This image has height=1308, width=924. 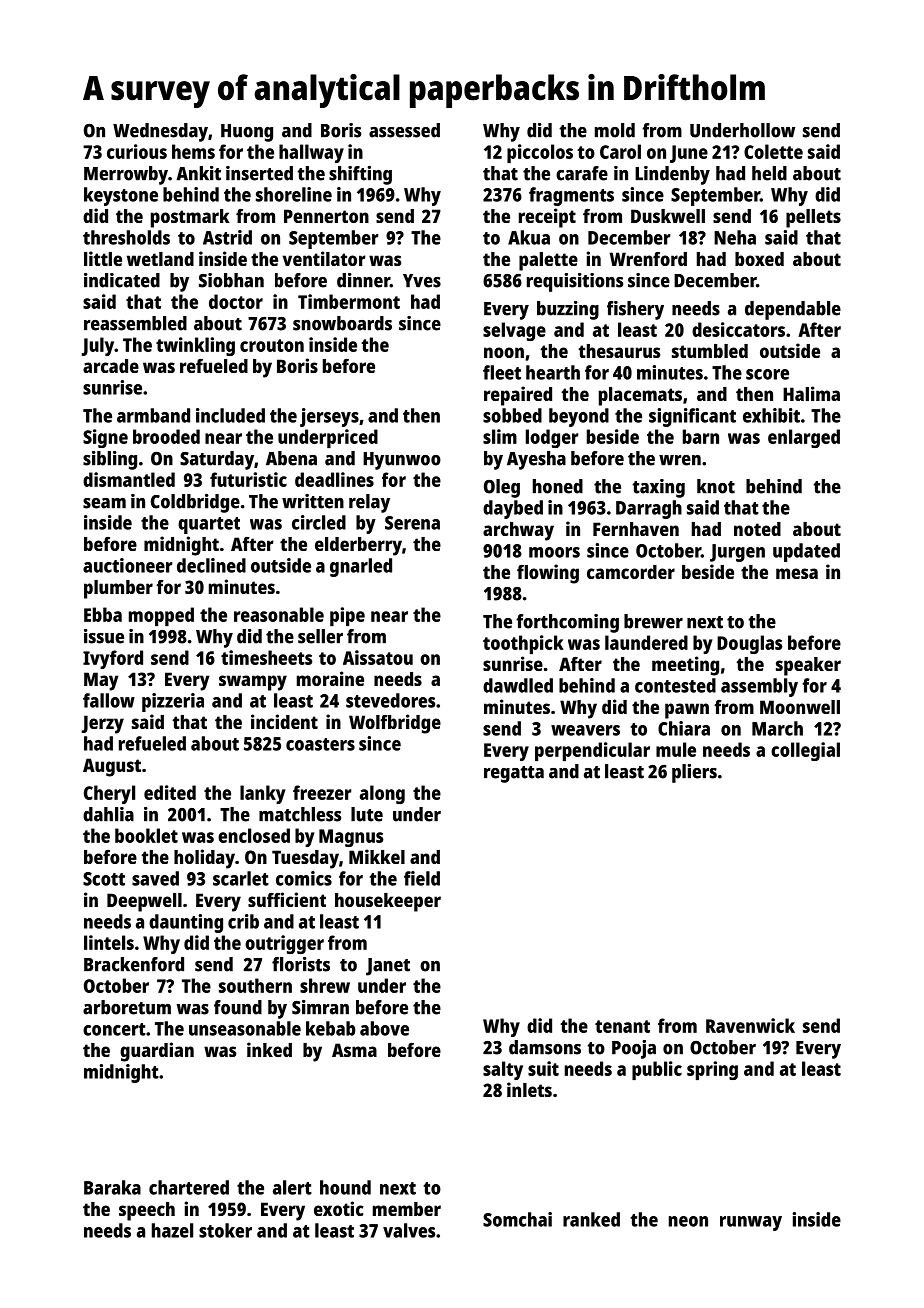 What do you see at coordinates (170, 792) in the image?
I see `edited` at bounding box center [170, 792].
